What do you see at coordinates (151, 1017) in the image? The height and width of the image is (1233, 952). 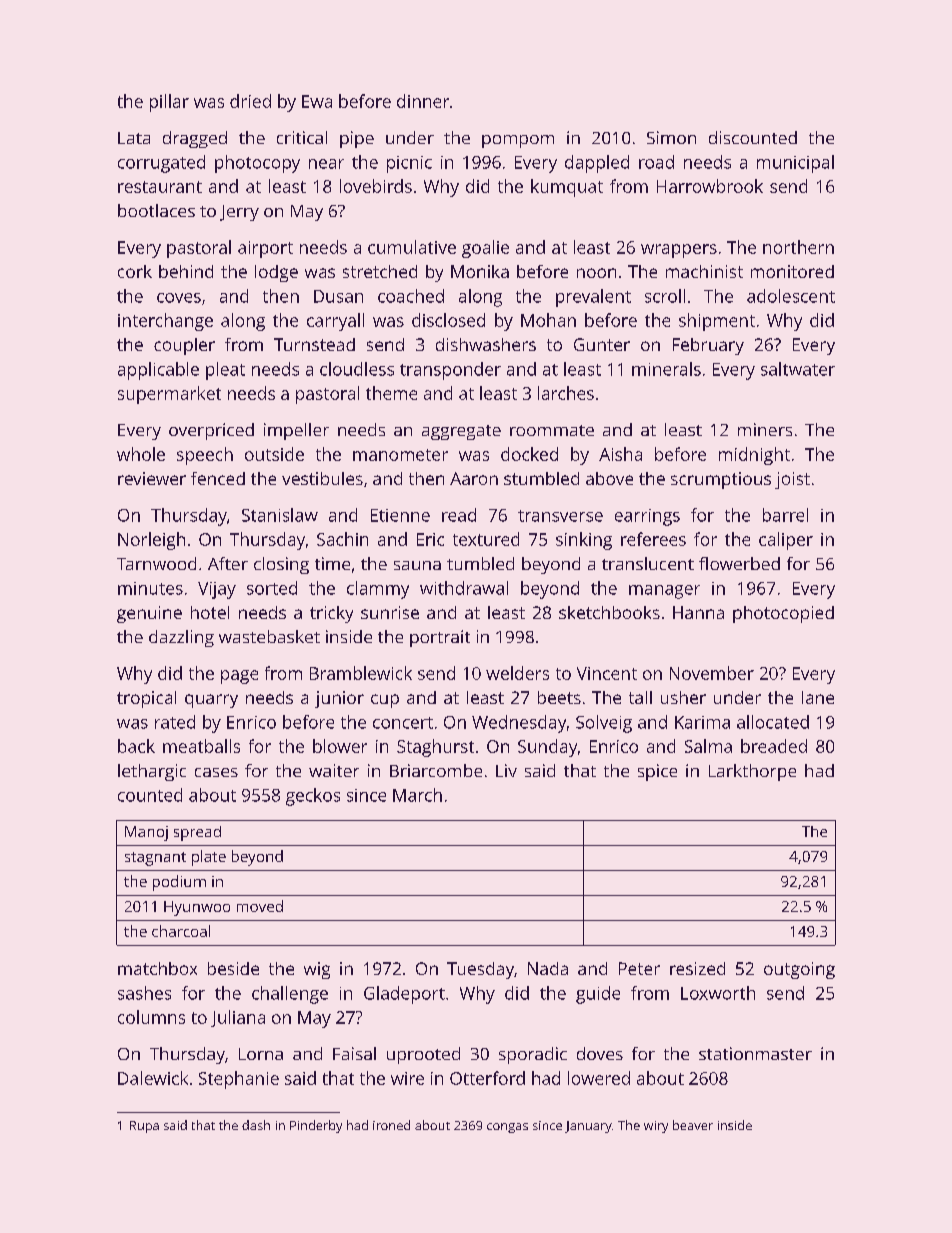 I see `columns` at bounding box center [151, 1017].
